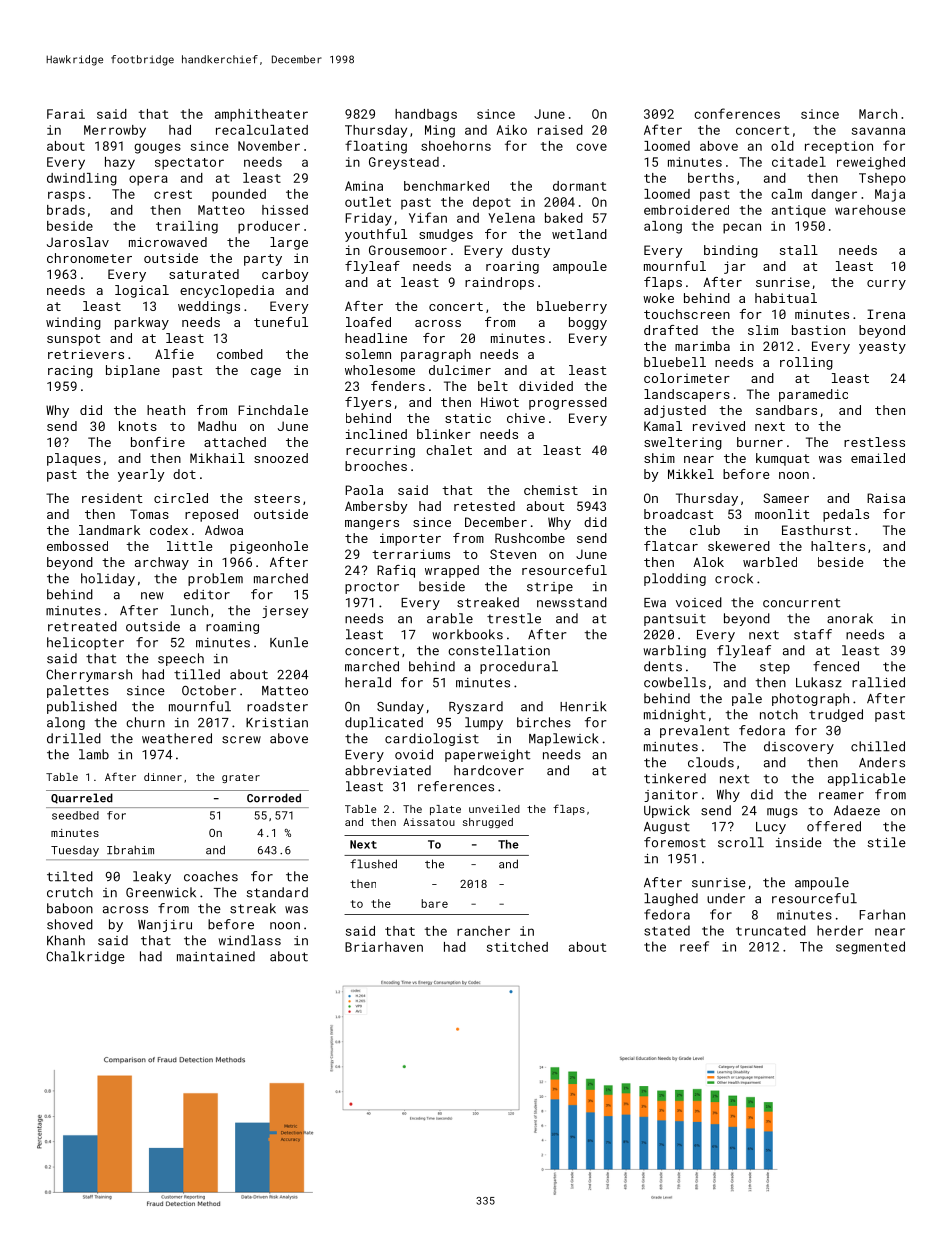  Describe the element at coordinates (675, 682) in the document. I see `cowbells` at that location.
